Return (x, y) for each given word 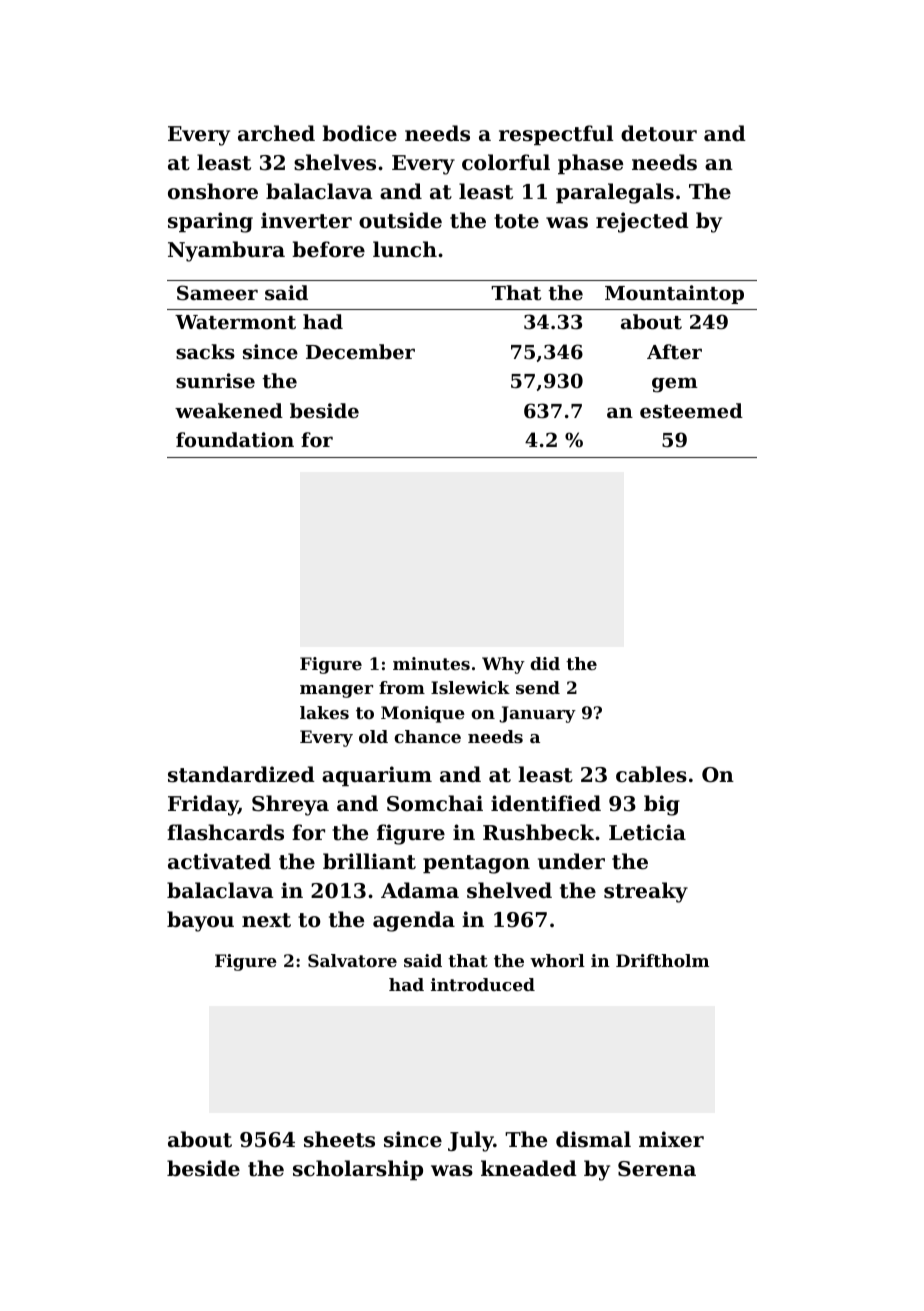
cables (651, 774)
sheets (339, 1139)
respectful (556, 135)
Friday (203, 805)
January (537, 714)
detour (659, 133)
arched (276, 133)
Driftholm (662, 960)
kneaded (529, 1168)
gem (675, 385)
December (360, 351)
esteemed (691, 411)
